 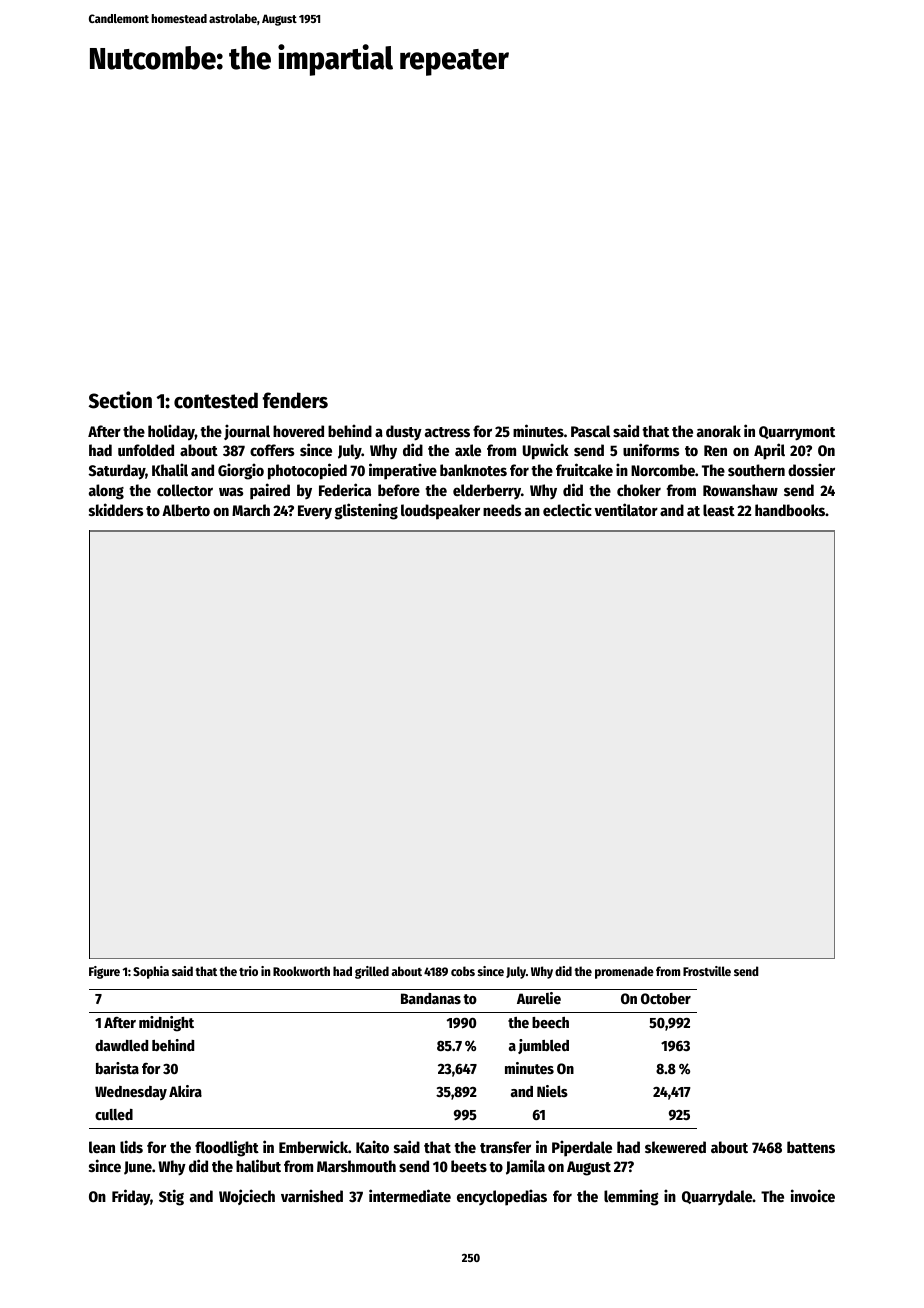 What do you see at coordinates (372, 972) in the document?
I see `grilled` at bounding box center [372, 972].
